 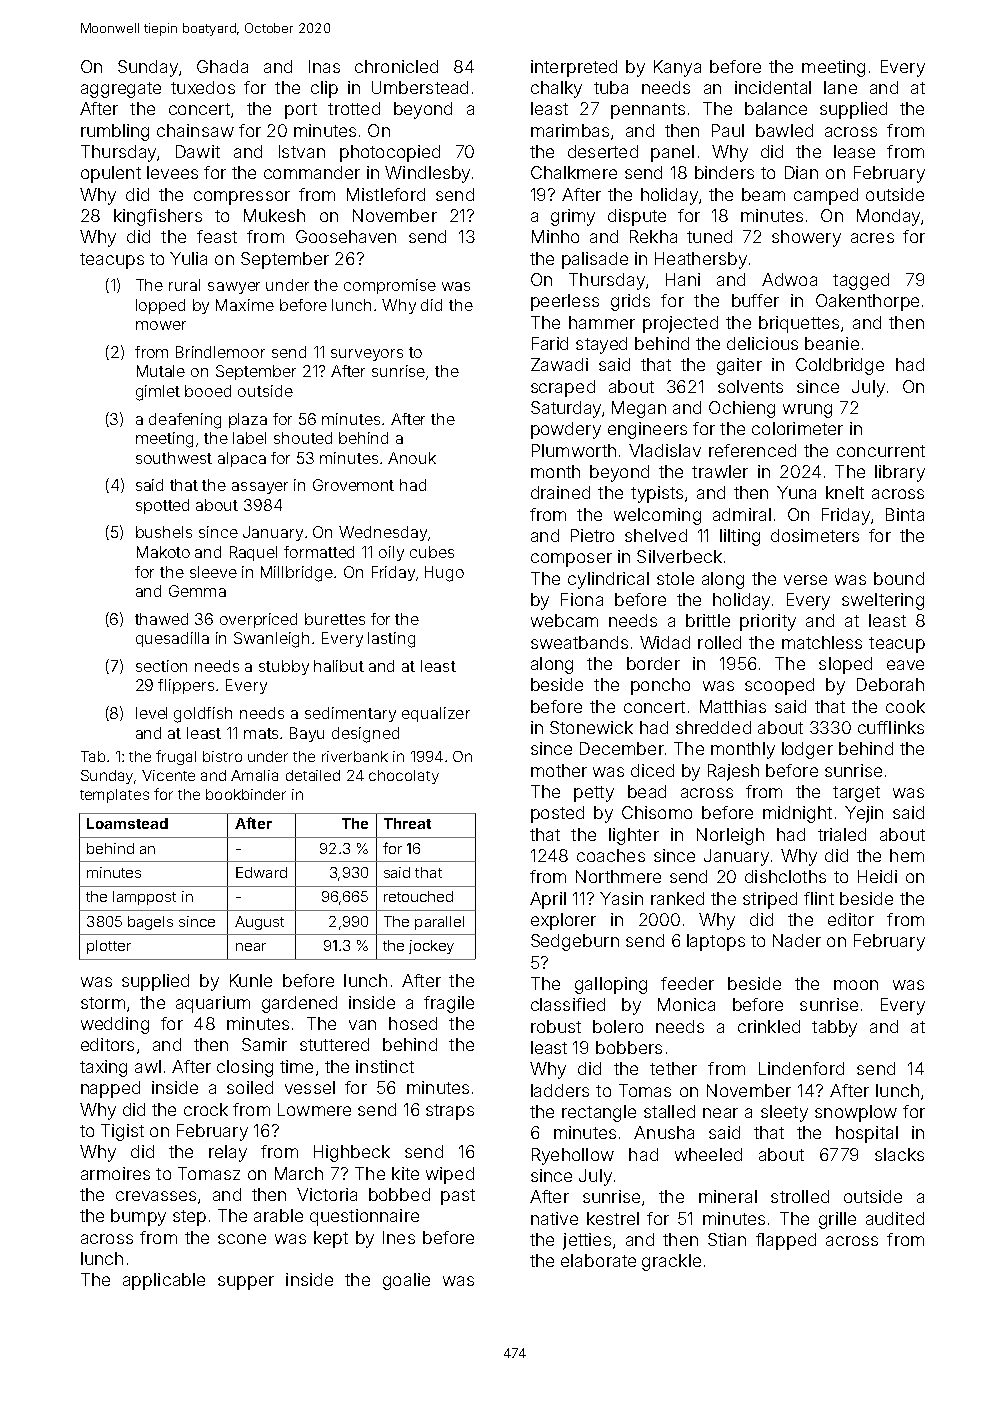 I want to click on section, so click(x=161, y=666).
